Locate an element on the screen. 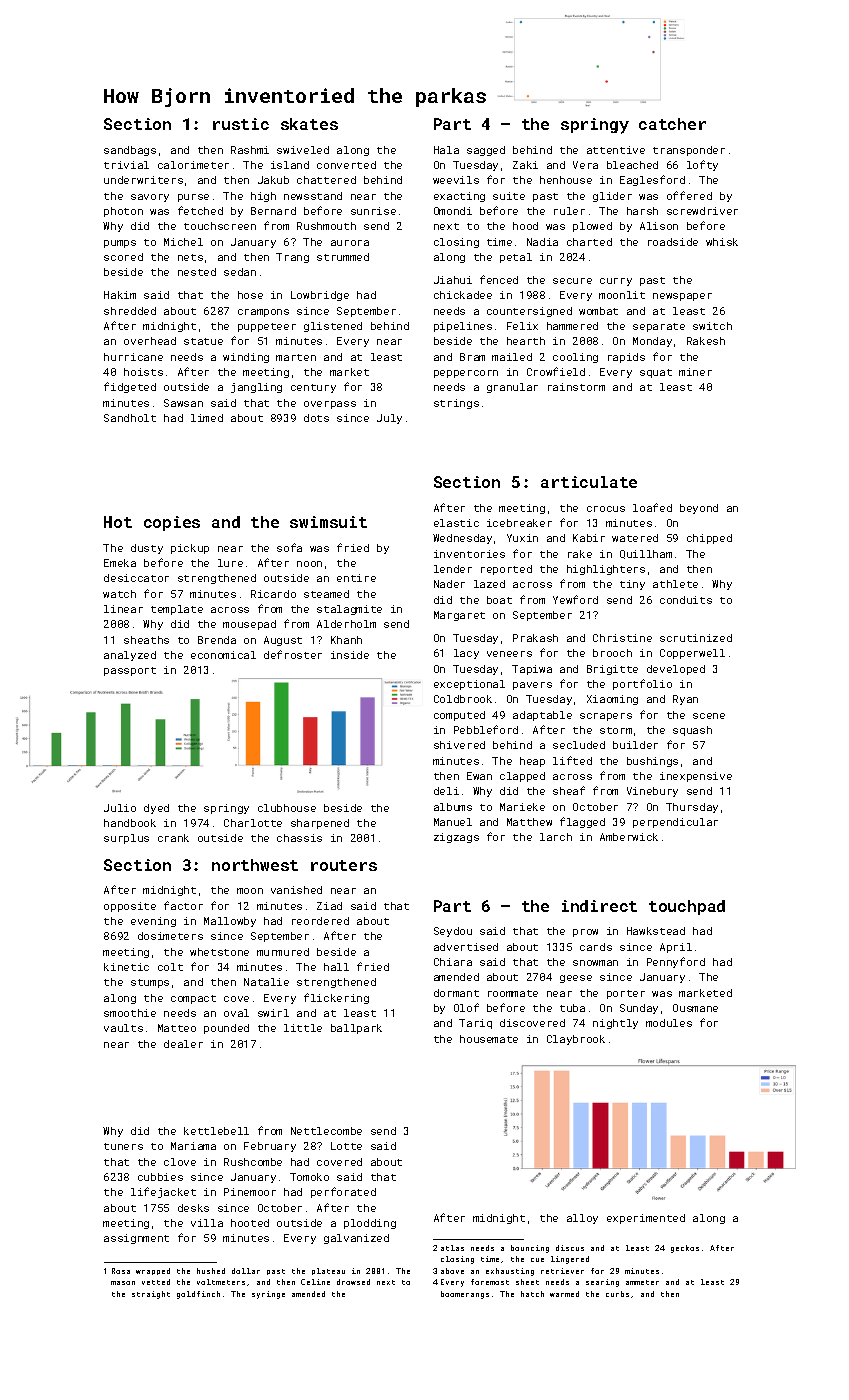 The height and width of the screenshot is (1400, 849). miner is located at coordinates (695, 372).
